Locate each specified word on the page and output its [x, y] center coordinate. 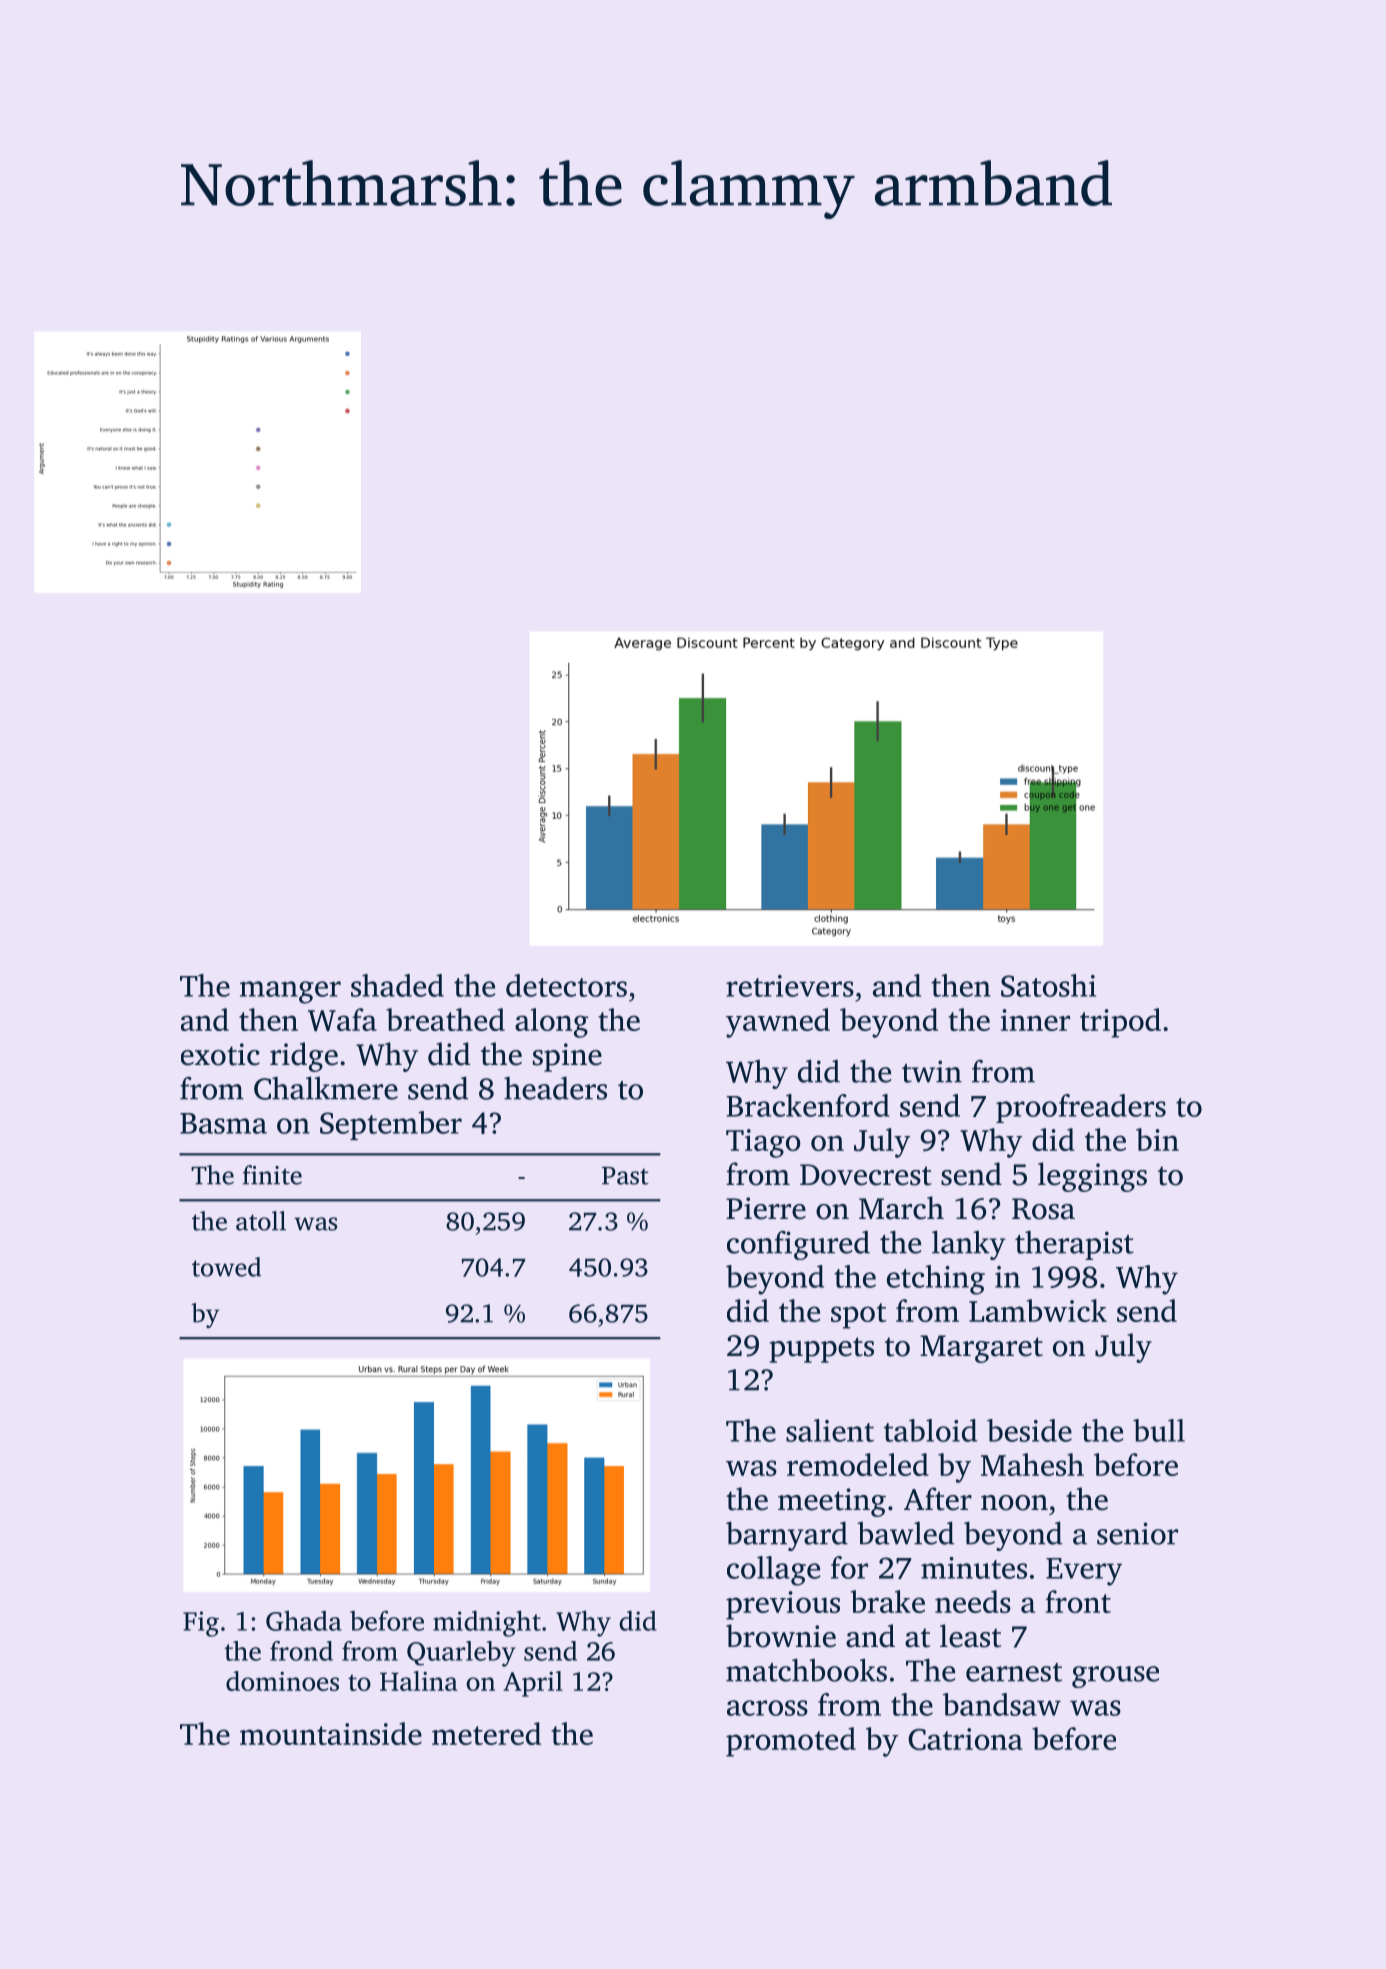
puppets [822, 1350]
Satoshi [1048, 985]
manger [290, 992]
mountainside [331, 1733]
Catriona [965, 1739]
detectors [566, 985]
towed [226, 1267]
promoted [791, 1742]
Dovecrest [866, 1175]
